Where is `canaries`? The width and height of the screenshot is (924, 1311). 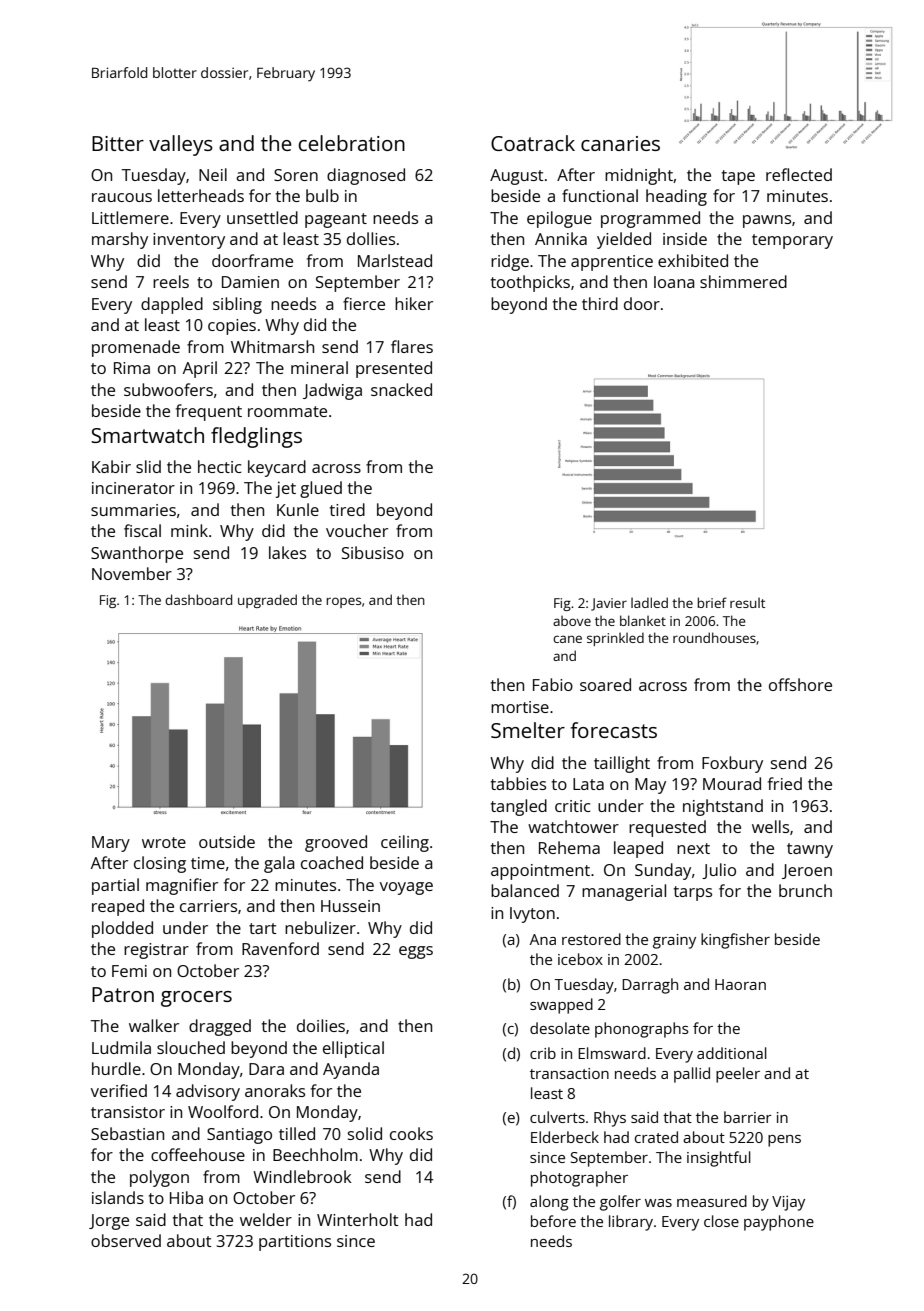 canaries is located at coordinates (620, 143).
